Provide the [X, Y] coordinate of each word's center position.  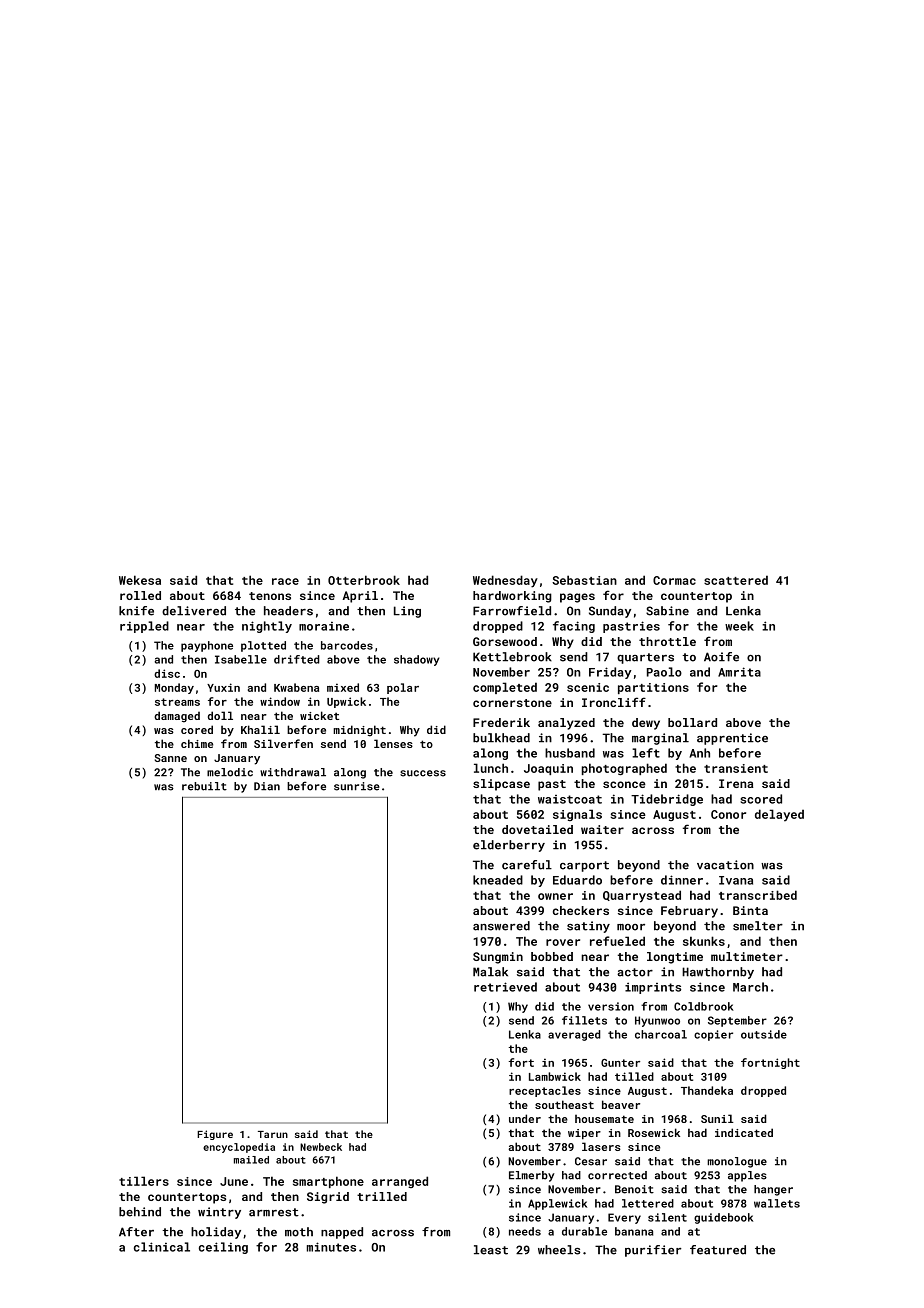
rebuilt [204, 786]
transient [736, 768]
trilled [382, 1196]
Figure [215, 1135]
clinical [162, 1247]
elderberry [509, 846]
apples [747, 1176]
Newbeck [321, 1147]
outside [764, 1034]
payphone [207, 646]
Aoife [721, 657]
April [360, 597]
